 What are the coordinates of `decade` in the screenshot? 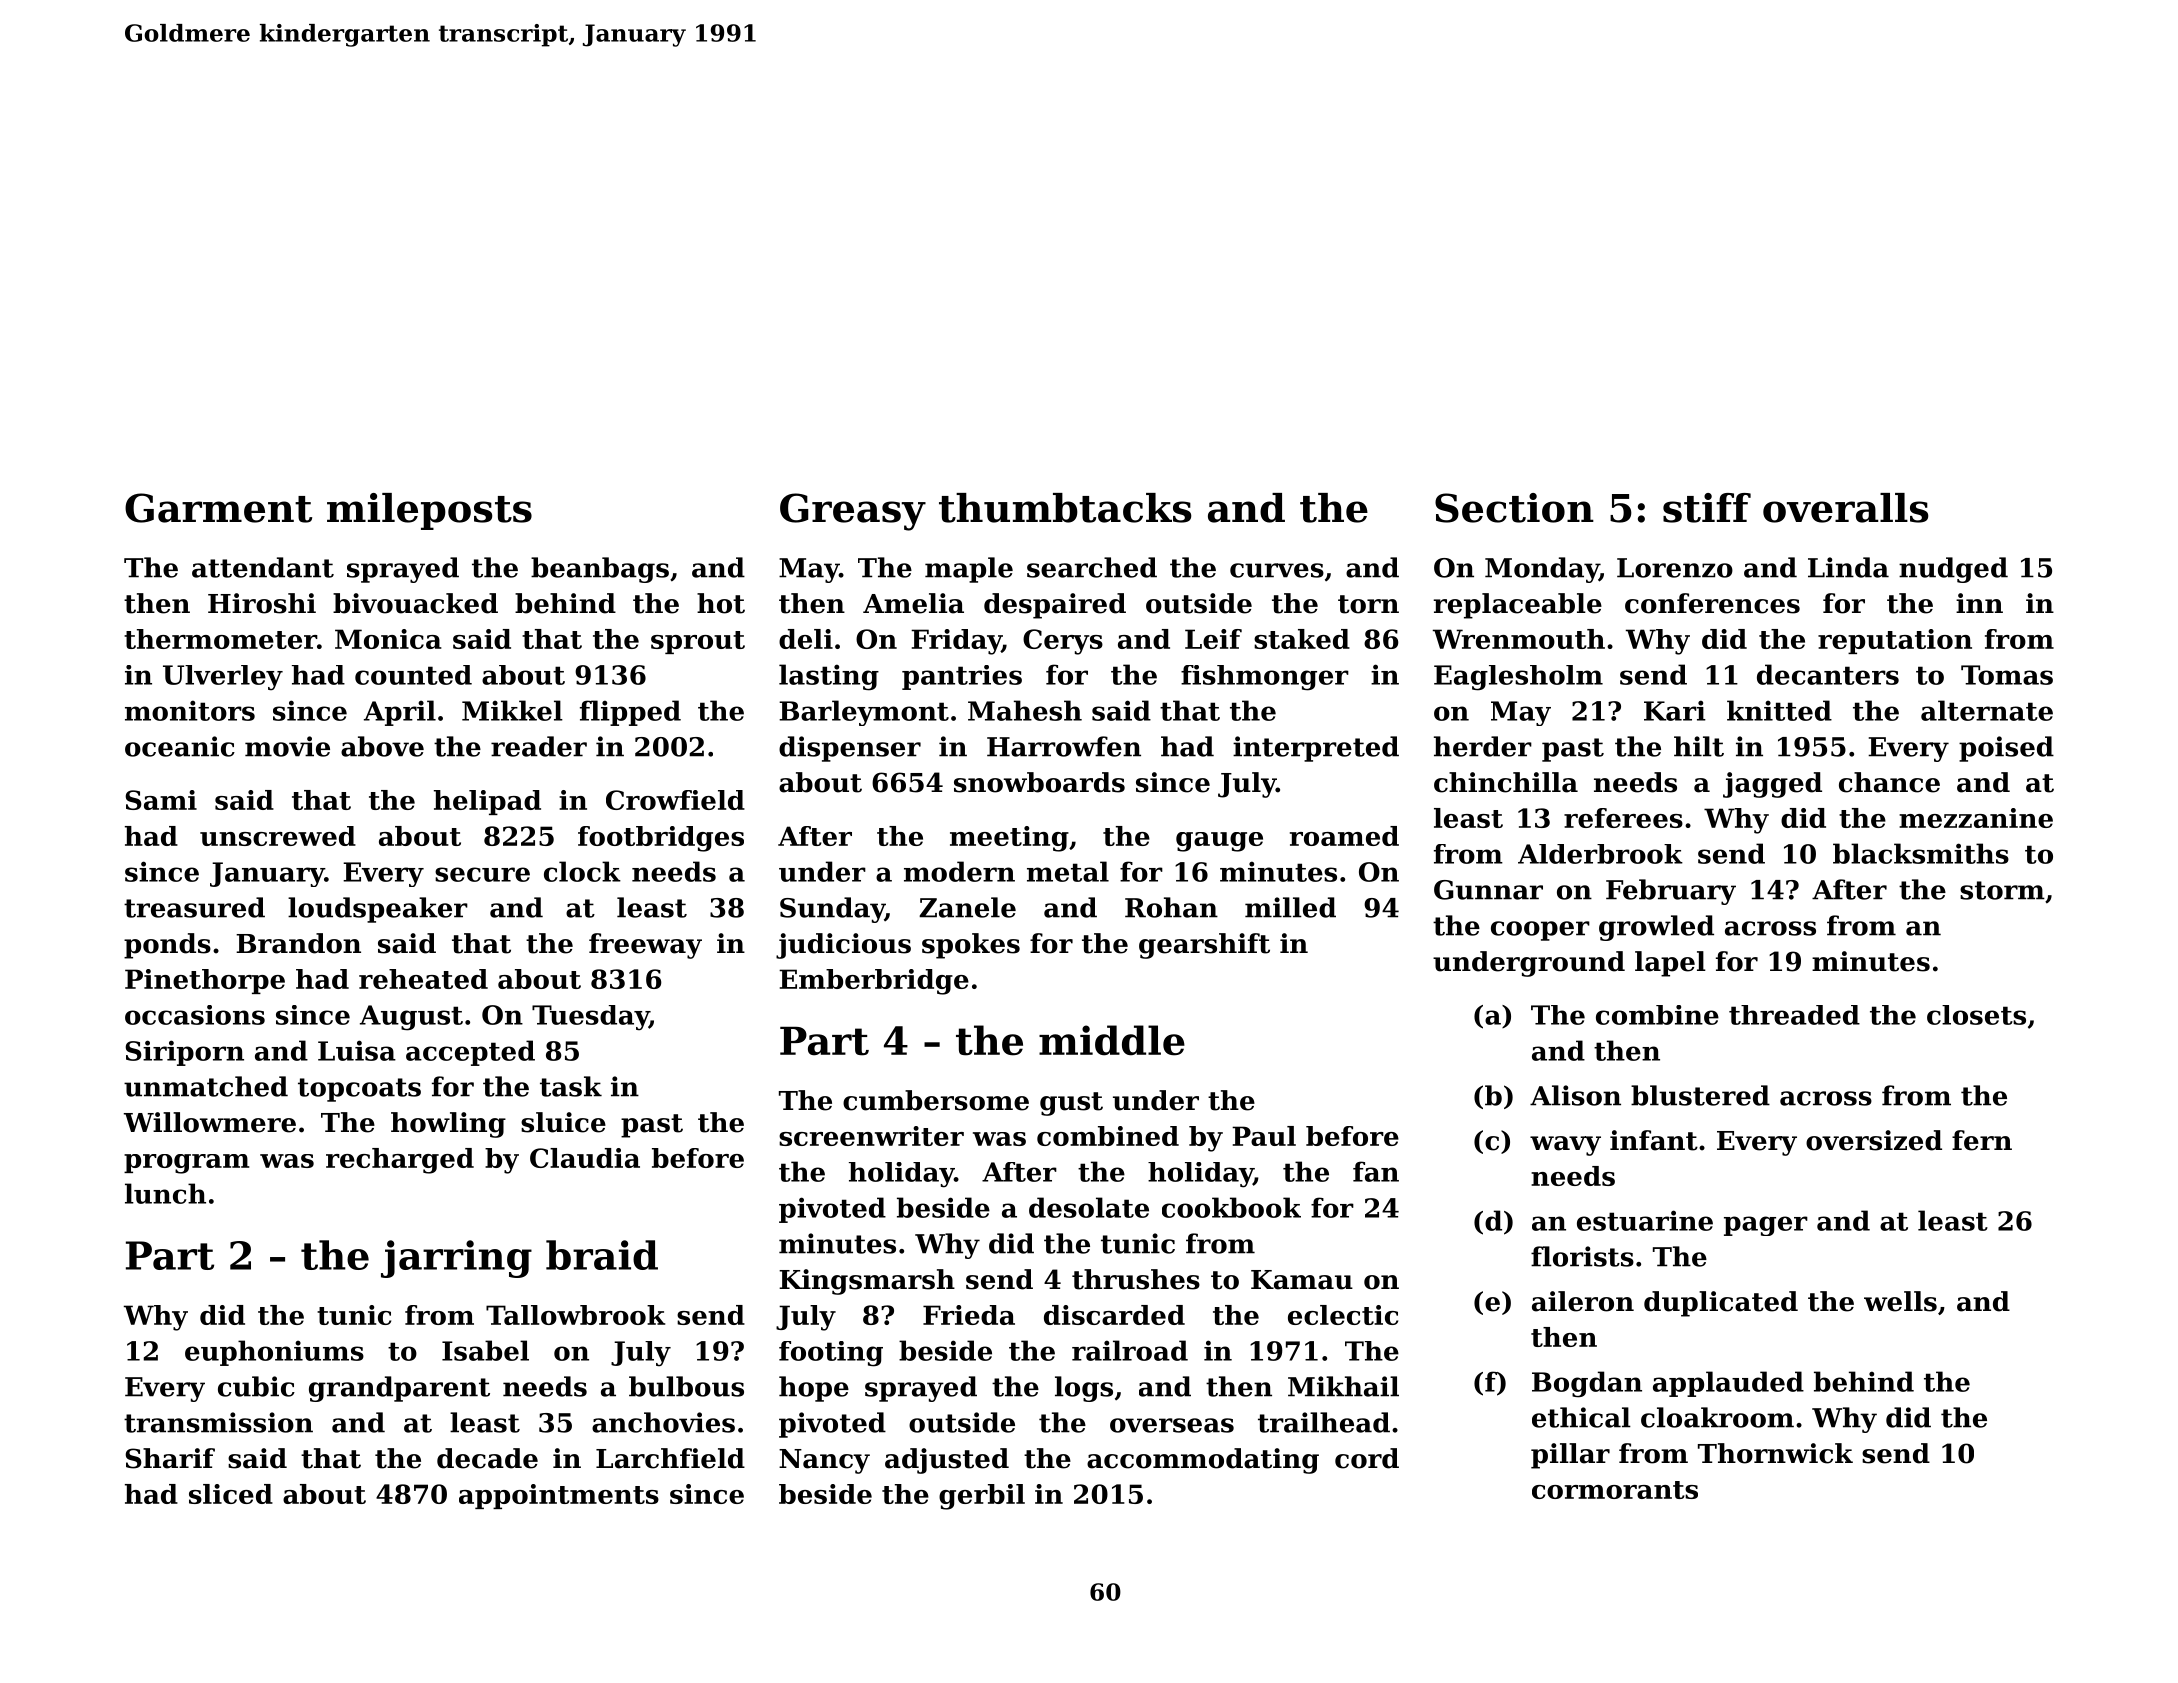 It's located at (487, 1458).
